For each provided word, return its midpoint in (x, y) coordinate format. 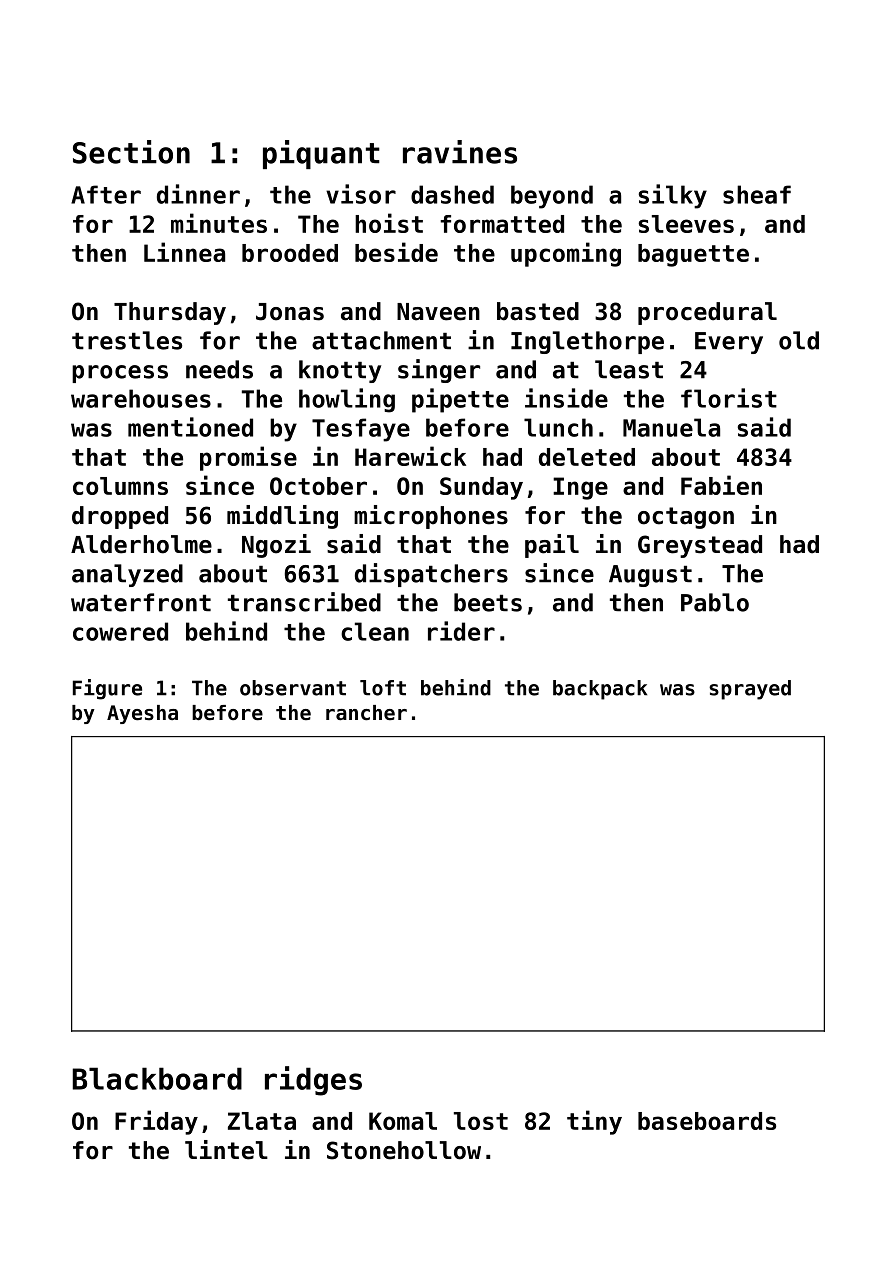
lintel (226, 1150)
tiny (594, 1122)
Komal (403, 1121)
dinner (198, 194)
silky (673, 196)
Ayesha (142, 714)
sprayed (750, 690)
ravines (460, 152)
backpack (600, 690)
